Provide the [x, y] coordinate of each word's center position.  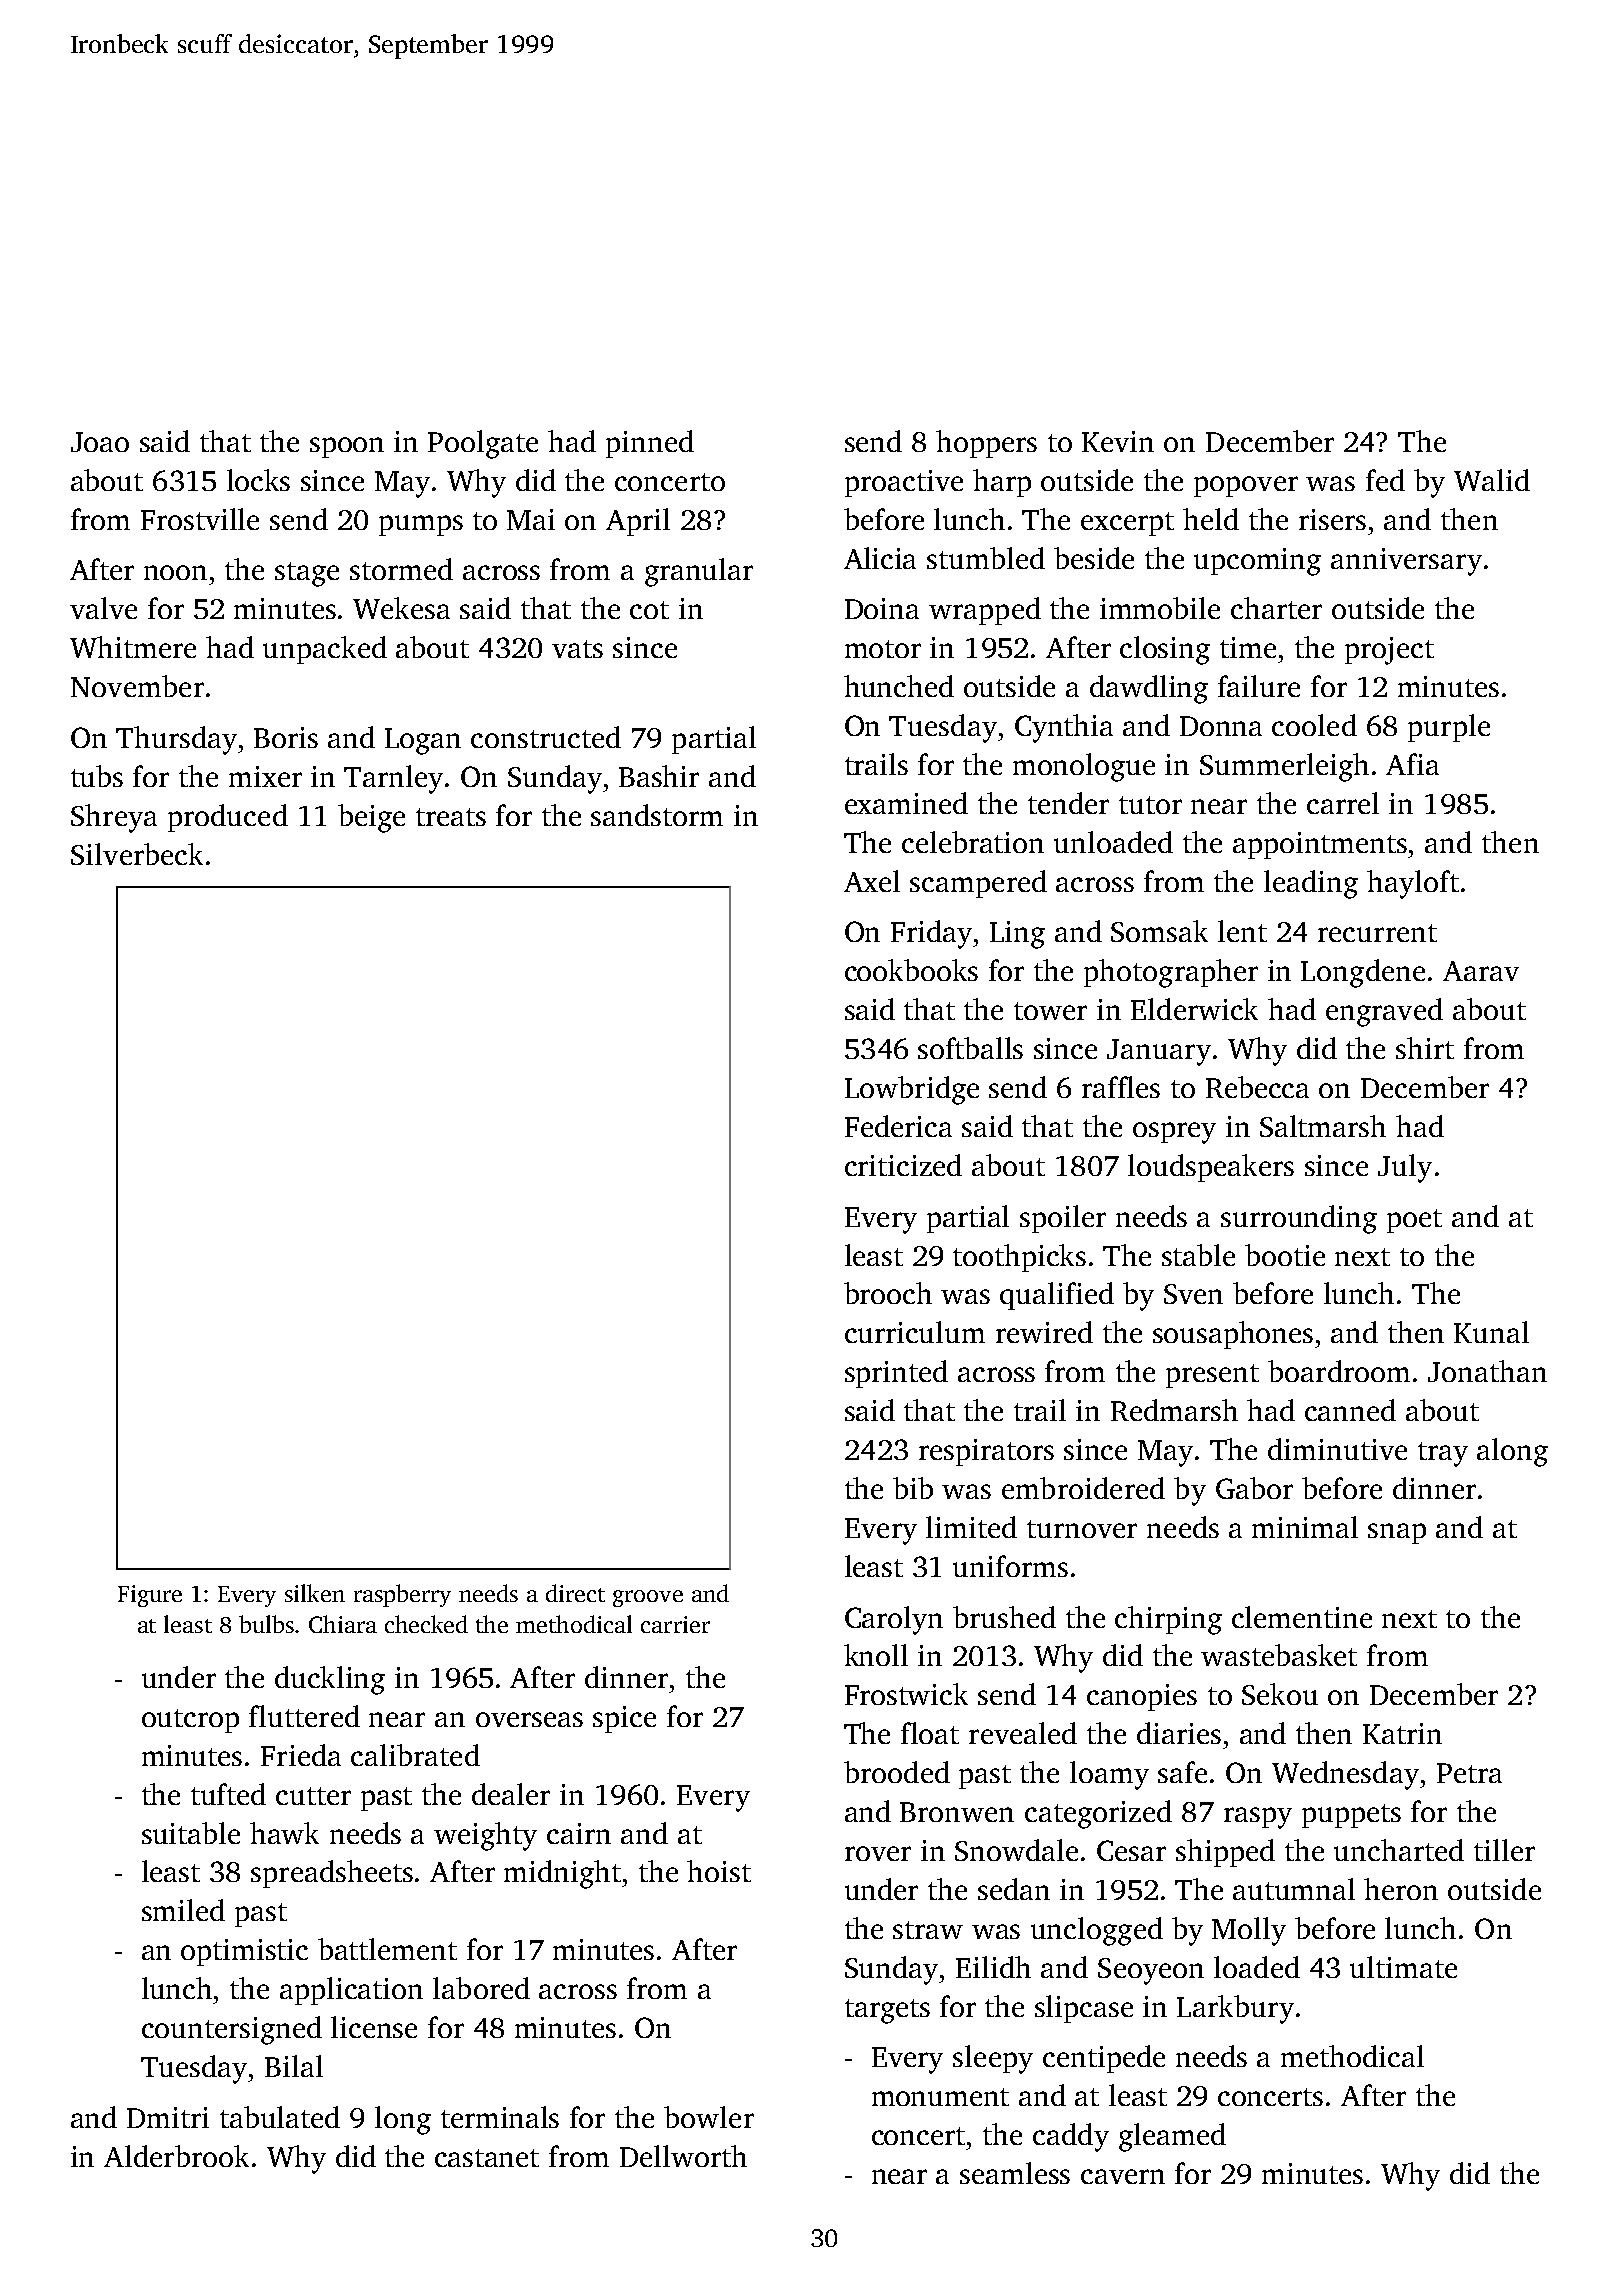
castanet [487, 2158]
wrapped [985, 611]
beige [371, 818]
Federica [898, 1126]
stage [307, 574]
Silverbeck [137, 854]
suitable [191, 1833]
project [1389, 651]
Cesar [1131, 1850]
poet [1414, 1221]
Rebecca [1257, 1087]
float [930, 1733]
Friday [932, 934]
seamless [1015, 2173]
